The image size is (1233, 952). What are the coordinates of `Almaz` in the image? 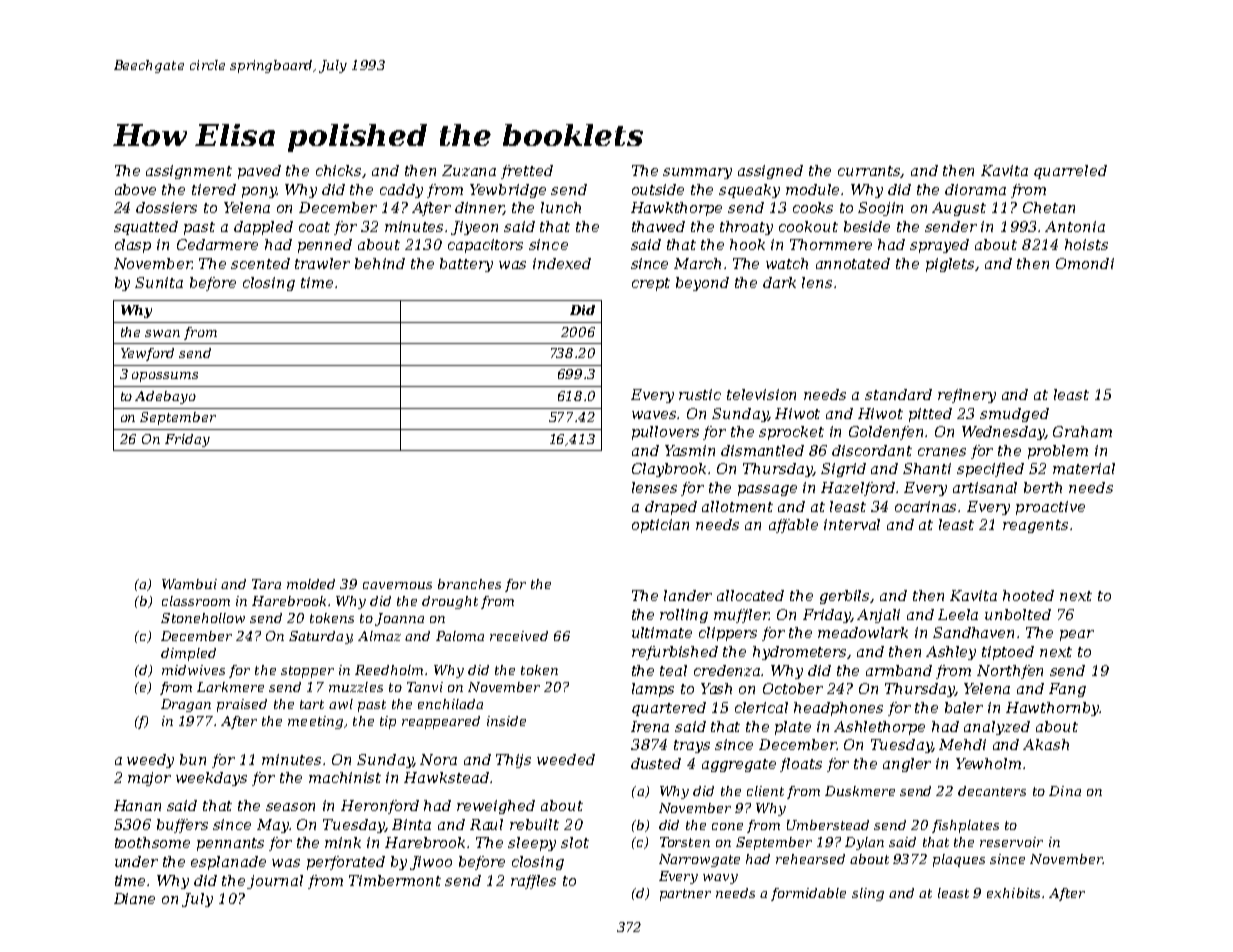 It's located at (379, 636).
